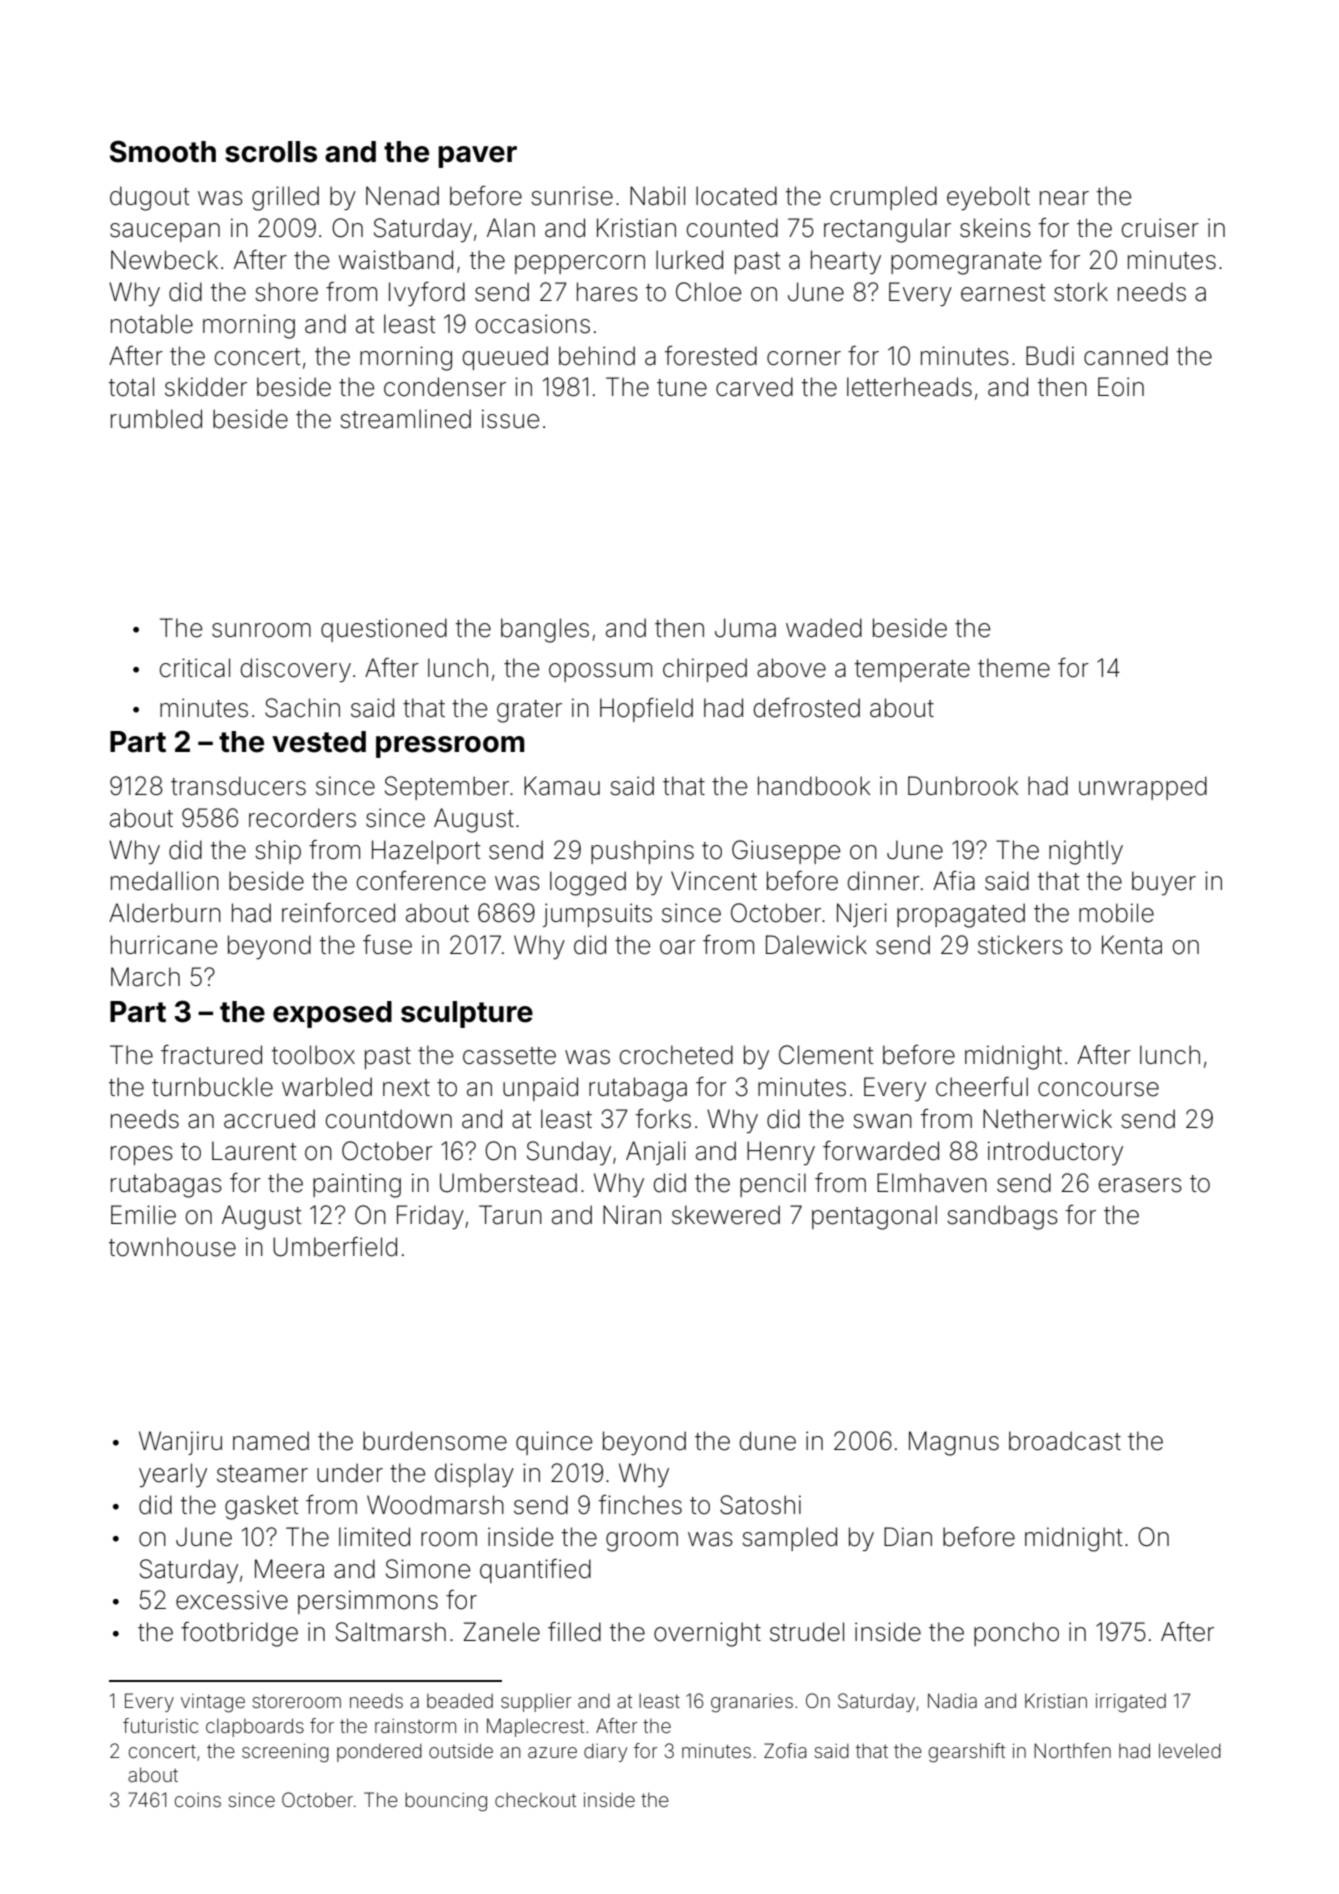 The width and height of the page is (1339, 1894). What do you see at coordinates (1081, 292) in the page?
I see `stork` at bounding box center [1081, 292].
